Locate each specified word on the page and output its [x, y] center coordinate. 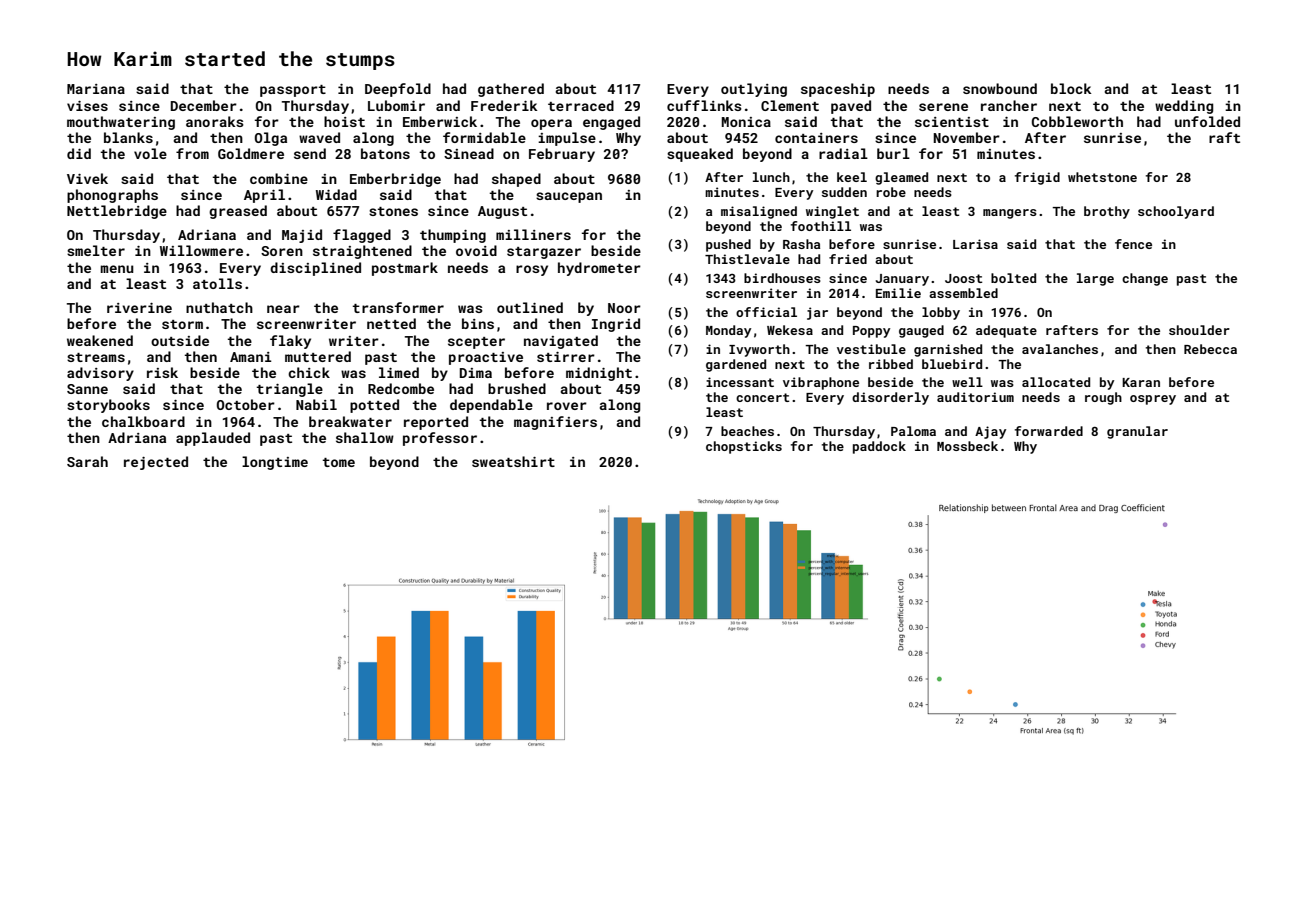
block [1071, 88]
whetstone [1102, 177]
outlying [754, 90]
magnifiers [555, 423]
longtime [275, 463]
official [766, 312]
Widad [336, 194]
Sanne [87, 389]
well [967, 382]
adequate [1006, 331]
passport [293, 91]
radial [843, 153]
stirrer [566, 357]
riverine [139, 308]
